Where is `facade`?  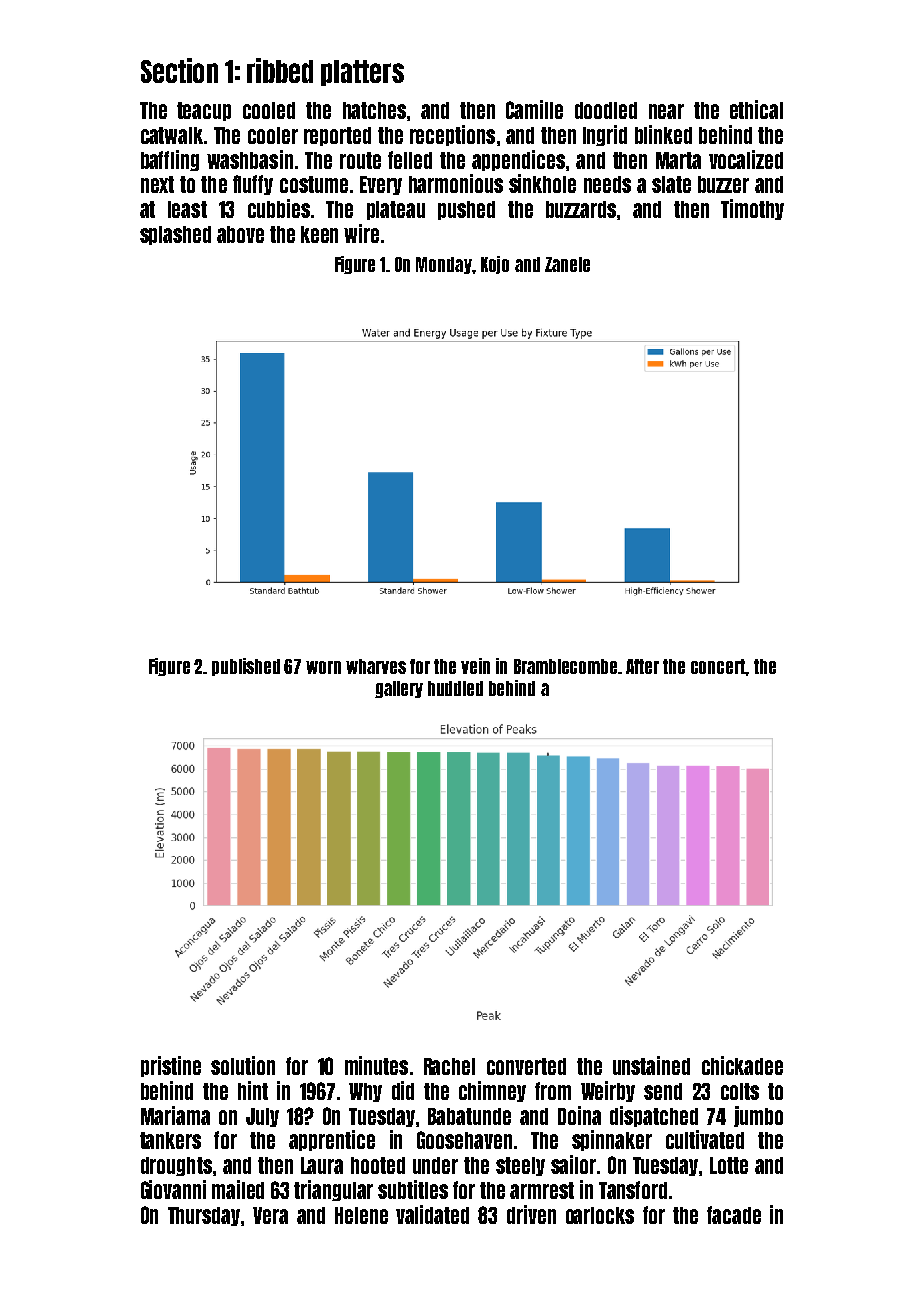 facade is located at coordinates (734, 1215).
